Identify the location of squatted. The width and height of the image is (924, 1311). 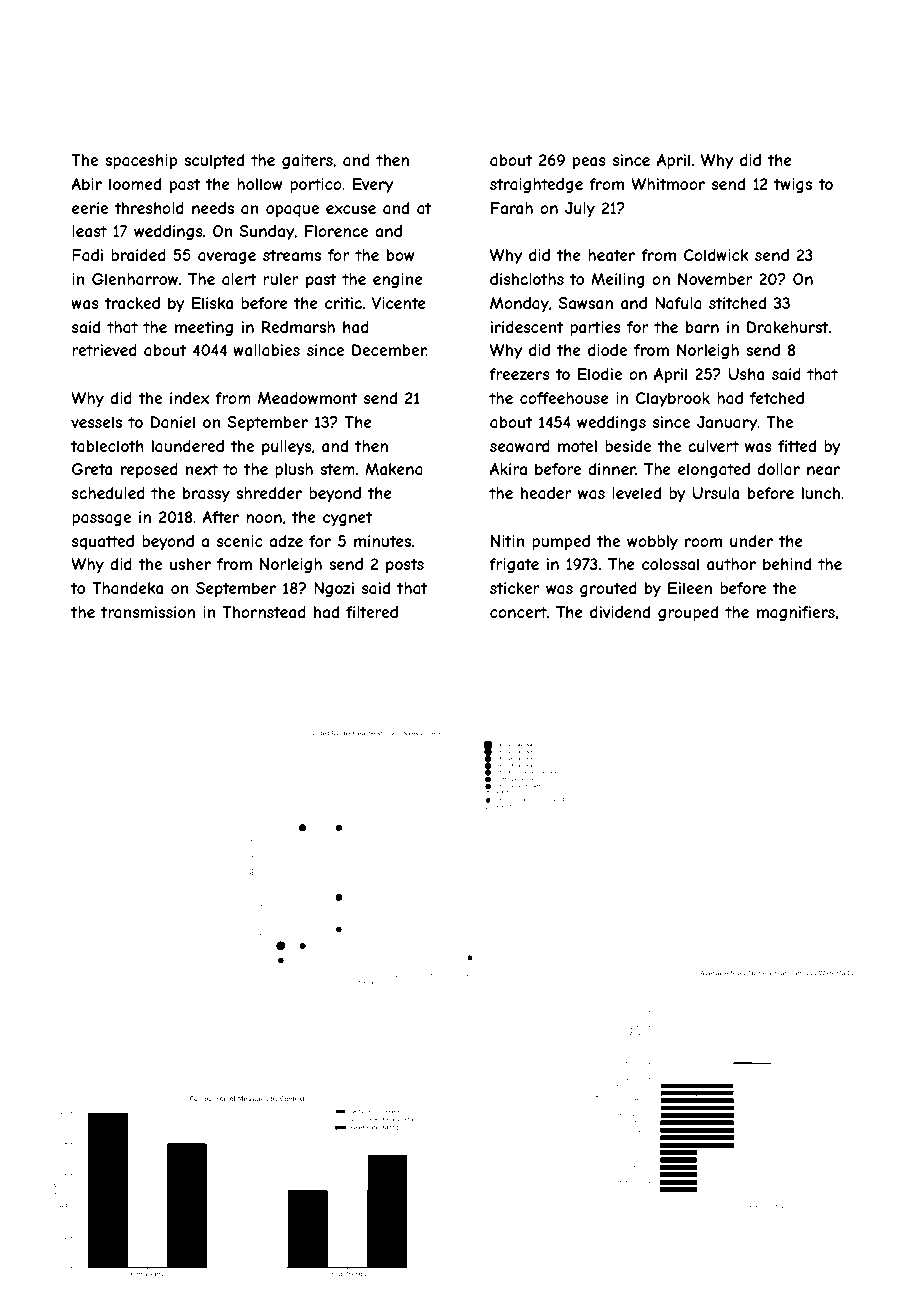
(103, 542).
